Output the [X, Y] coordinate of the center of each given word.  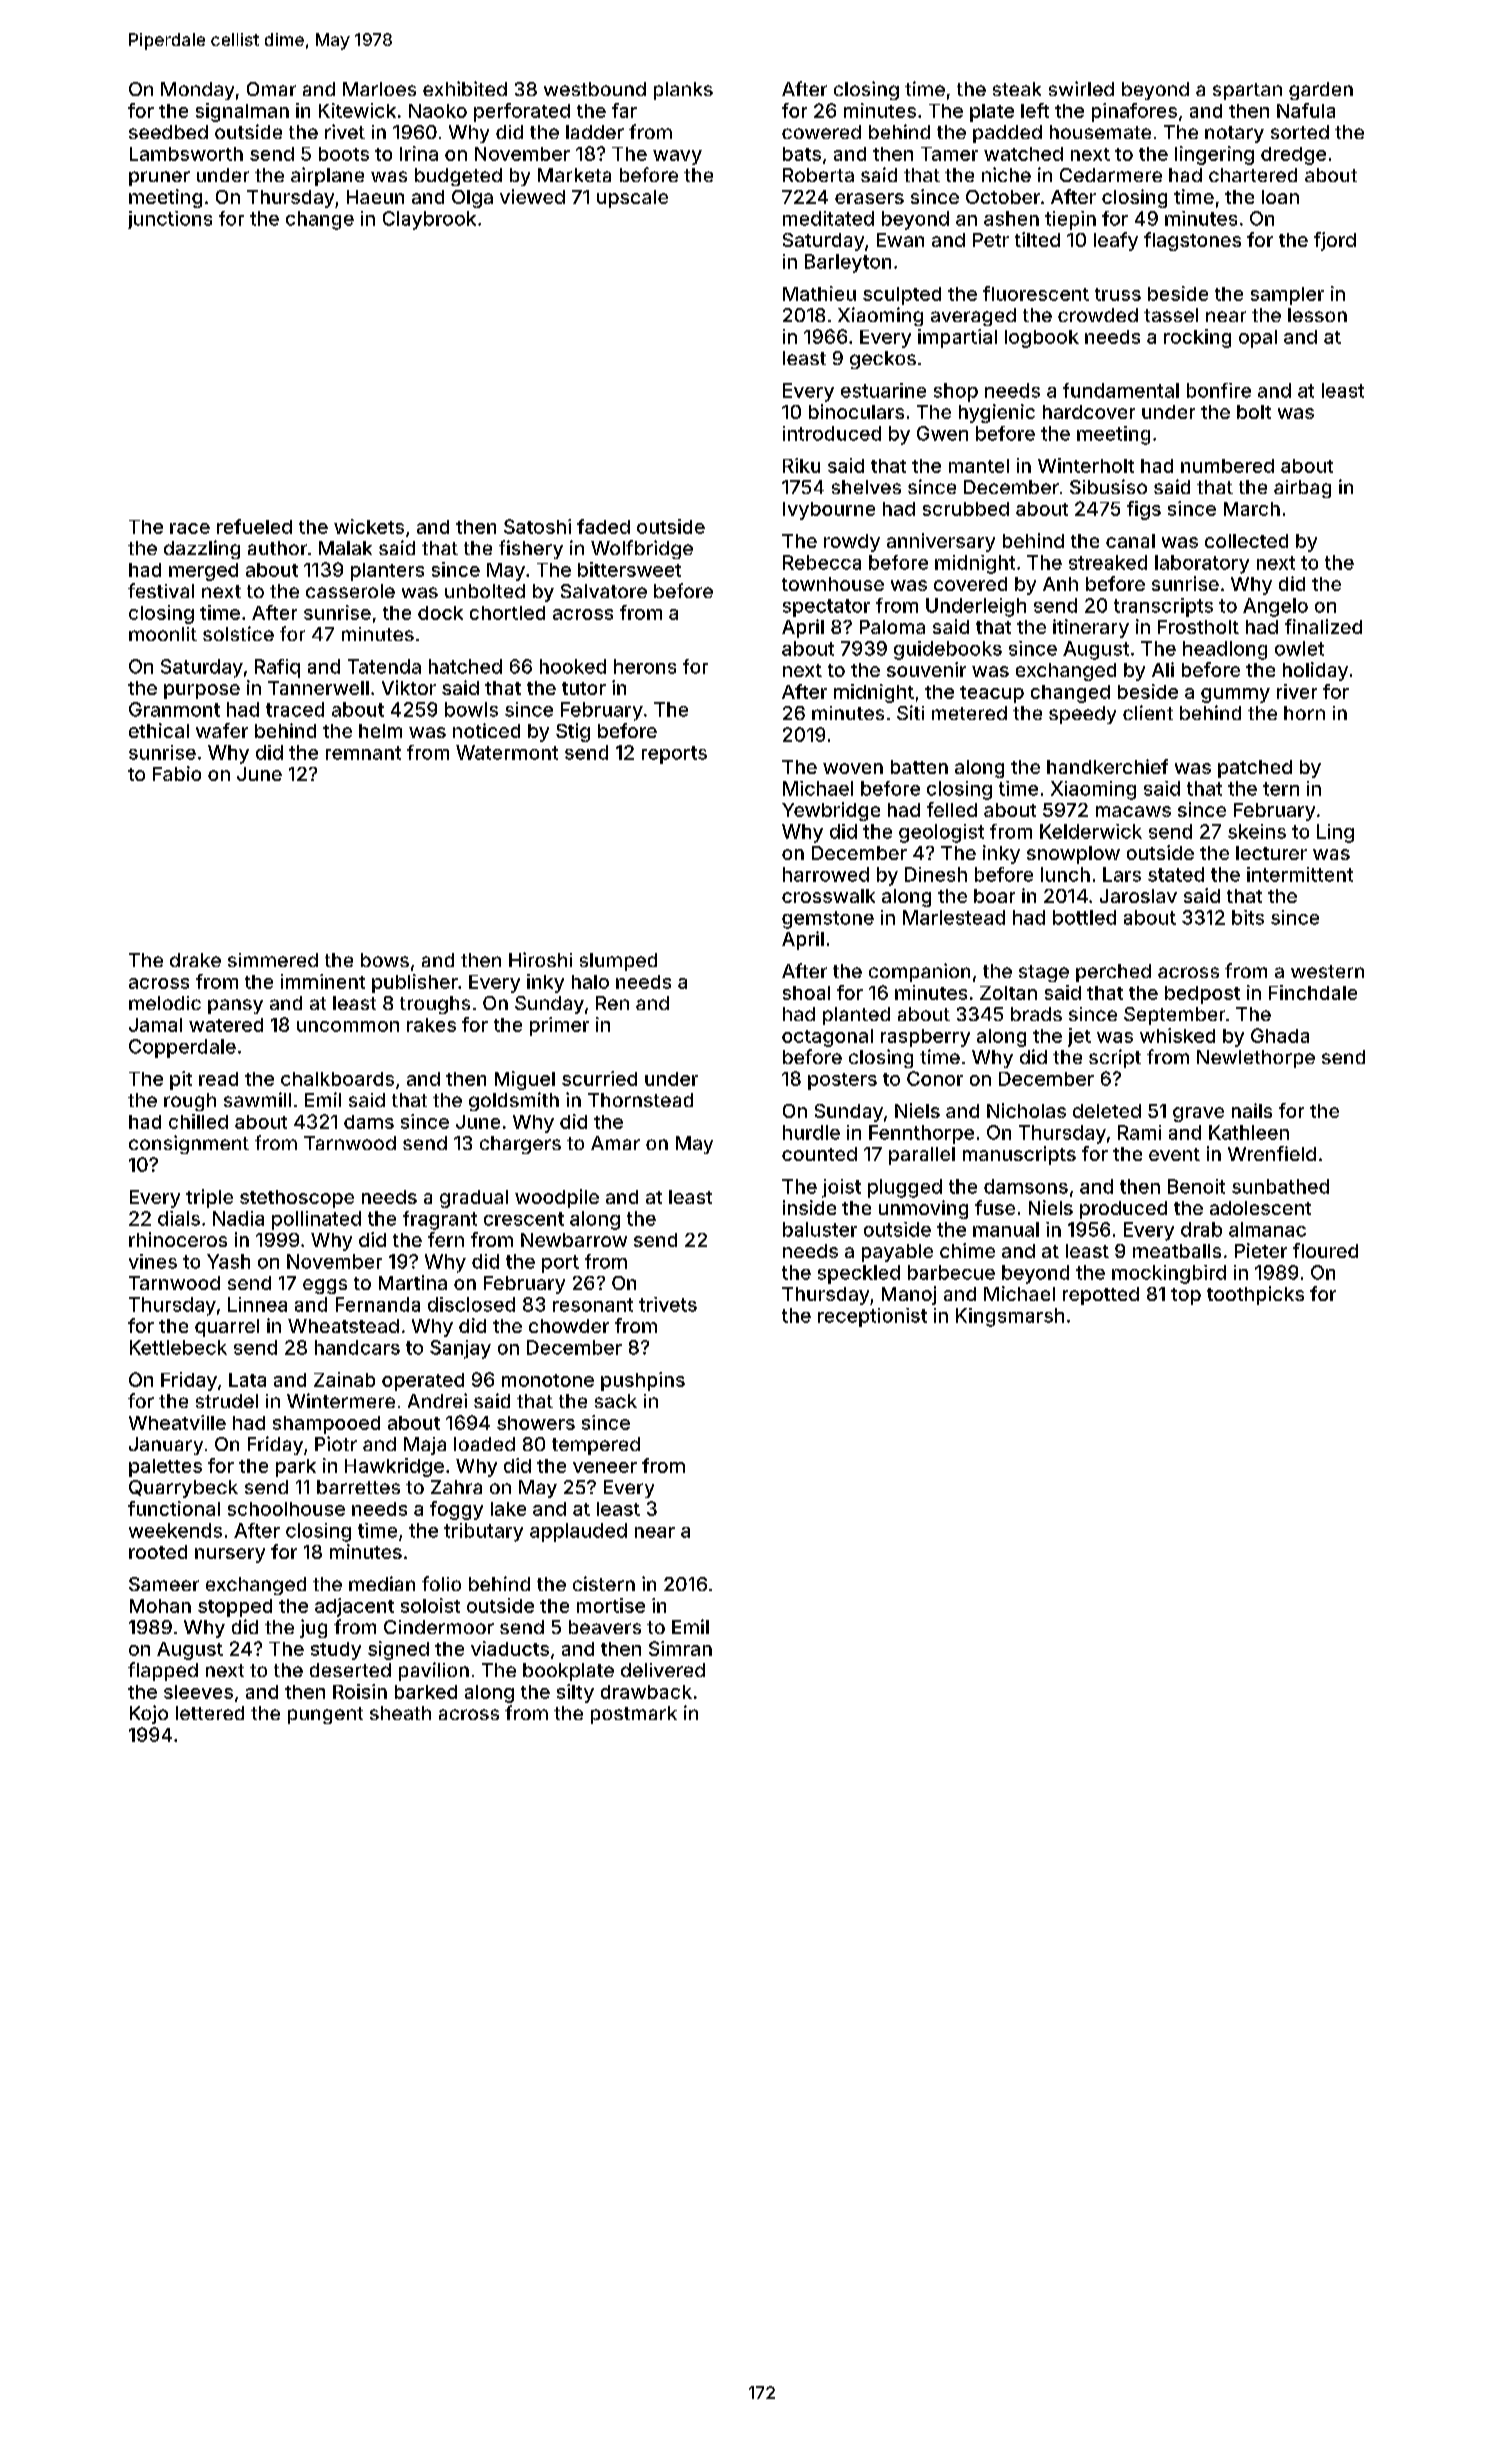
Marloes [379, 89]
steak [1017, 89]
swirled [1081, 88]
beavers [605, 1627]
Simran [680, 1648]
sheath [400, 1713]
